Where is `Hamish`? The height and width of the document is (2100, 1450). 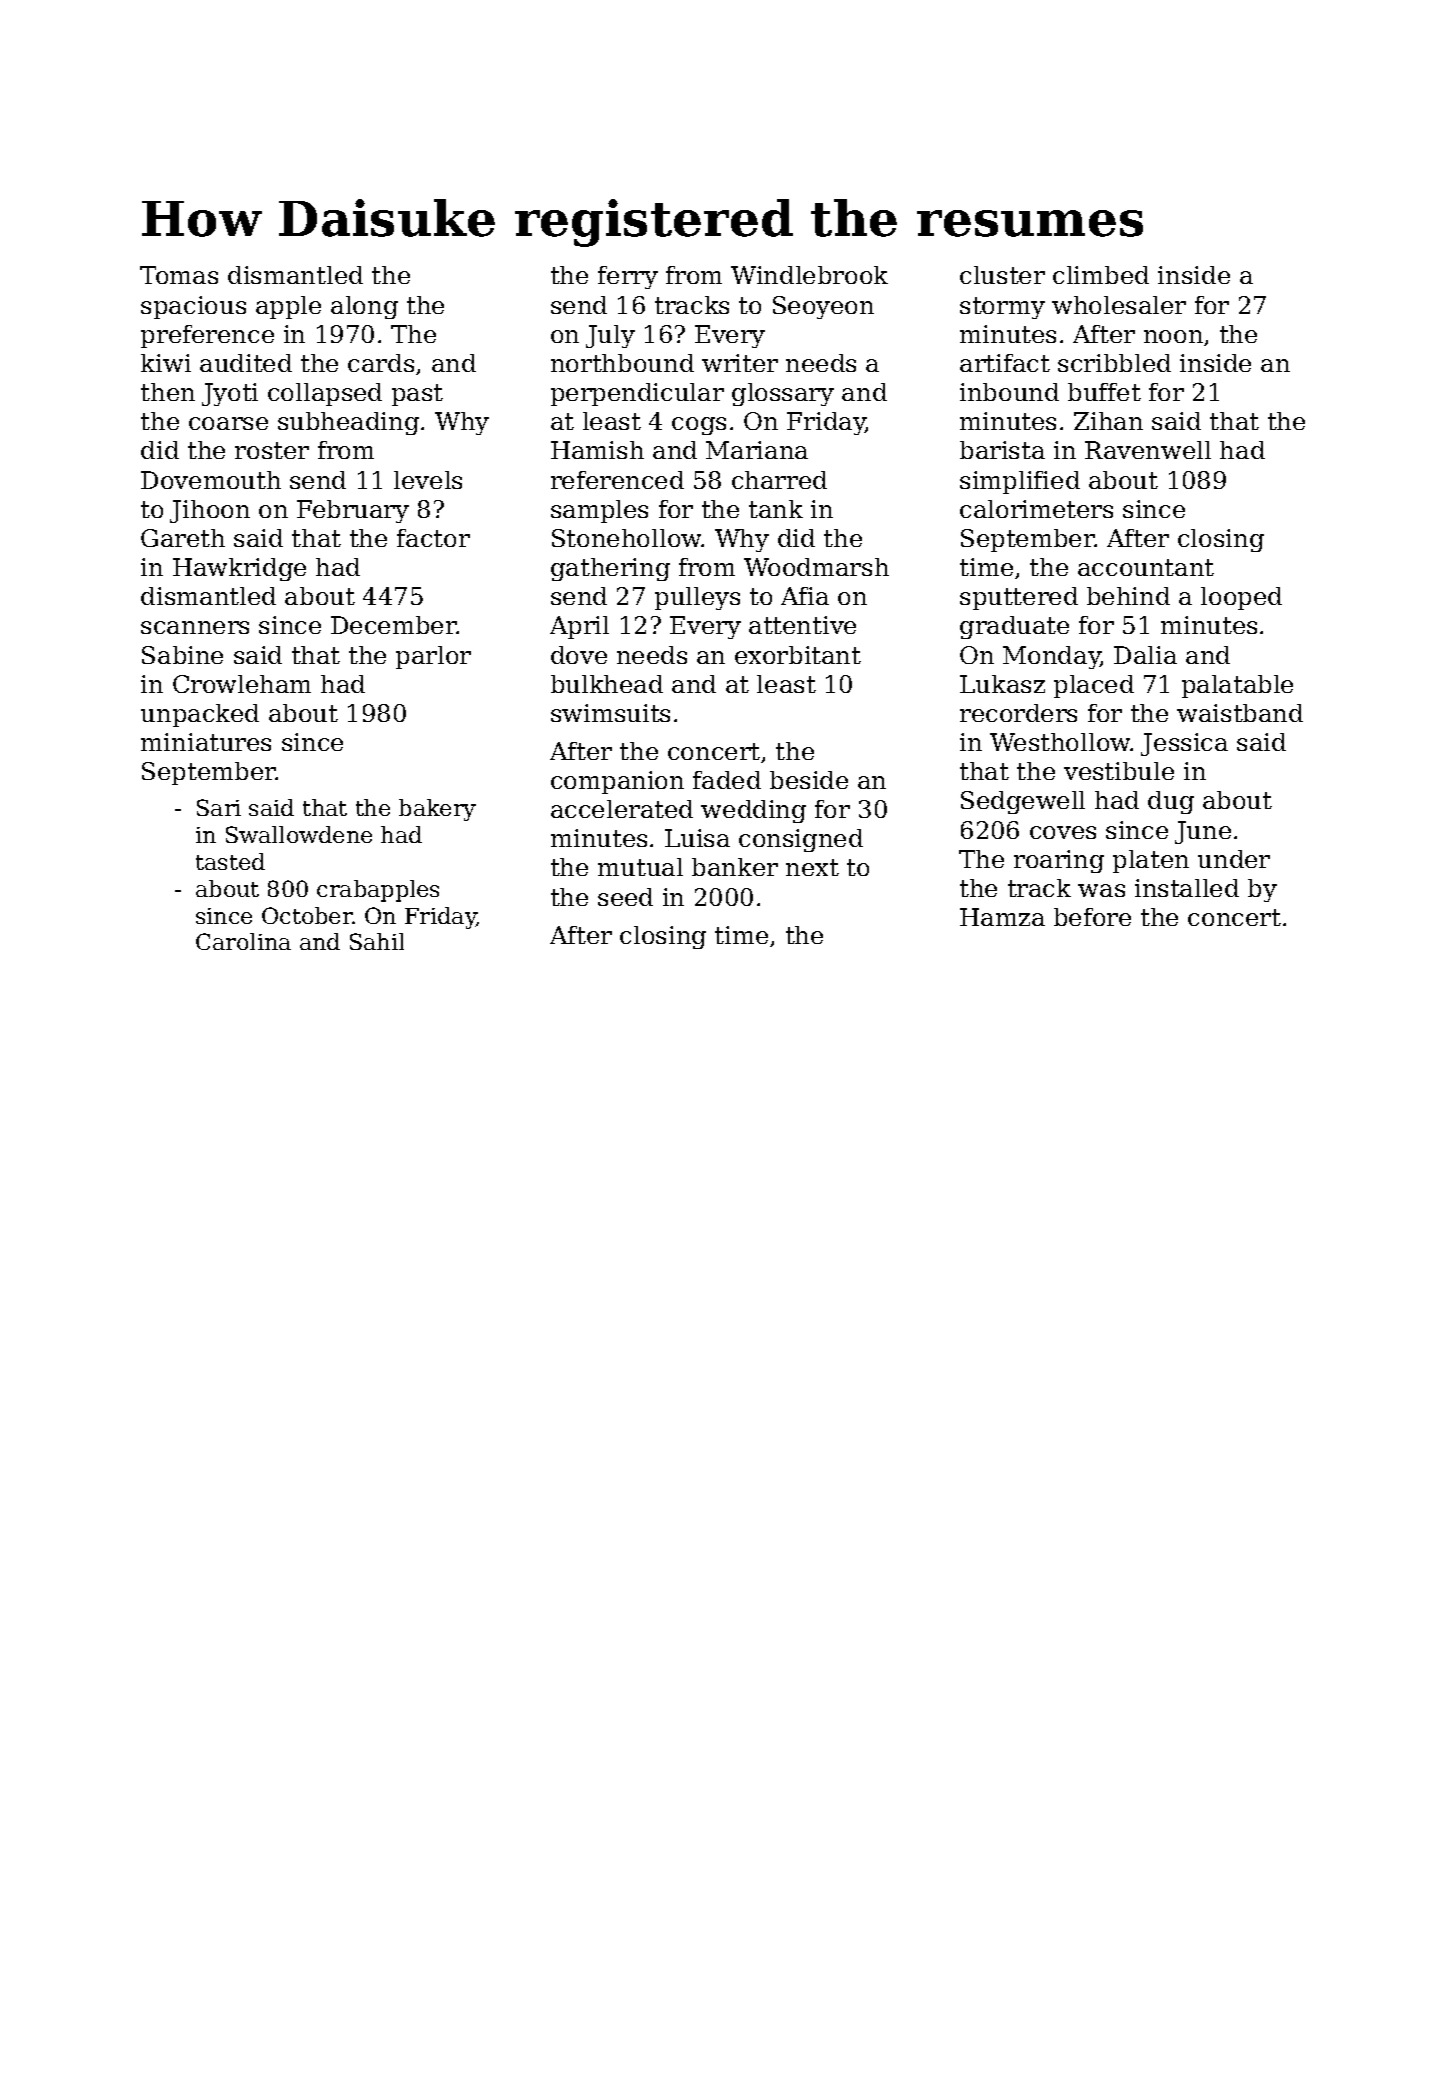
Hamish is located at coordinates (597, 450).
